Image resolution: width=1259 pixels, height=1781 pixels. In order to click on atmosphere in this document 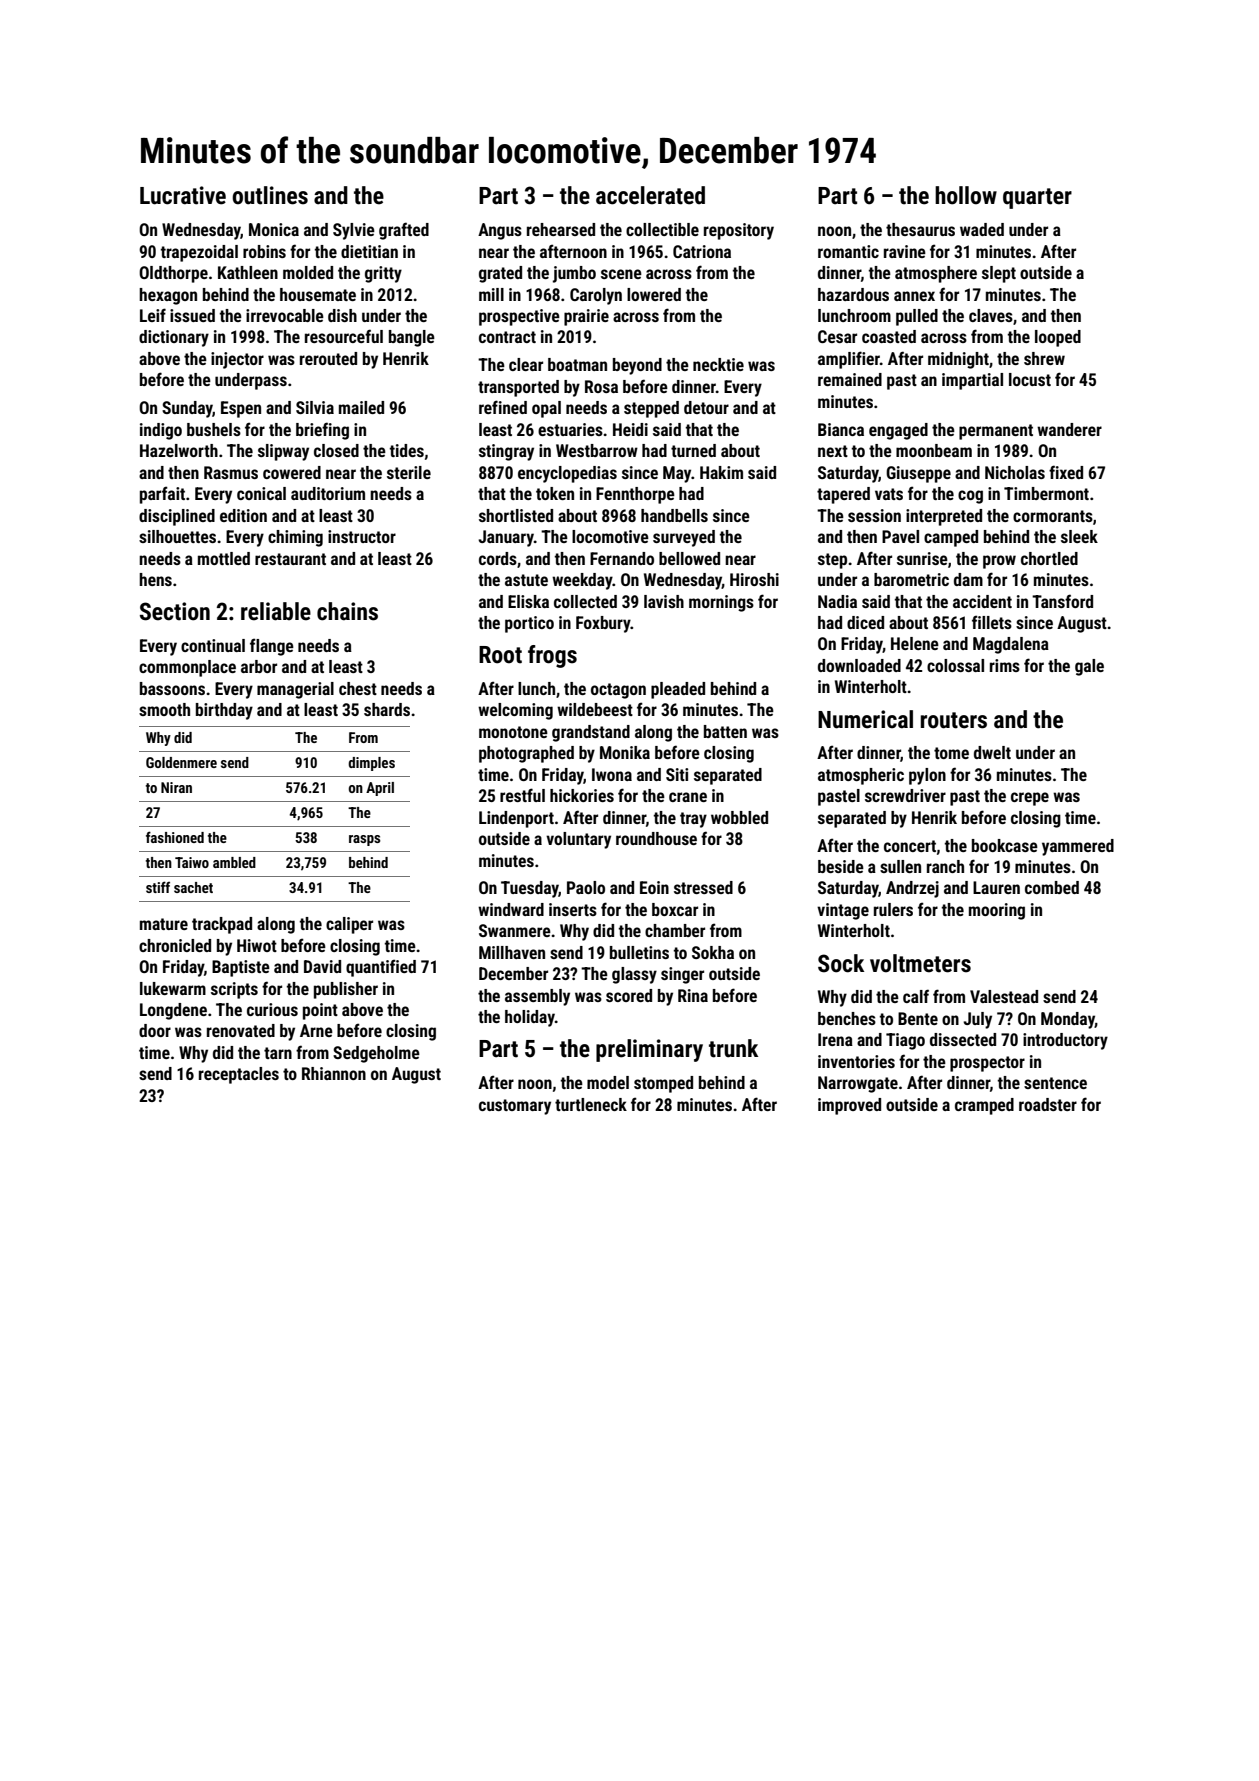, I will do `click(936, 274)`.
